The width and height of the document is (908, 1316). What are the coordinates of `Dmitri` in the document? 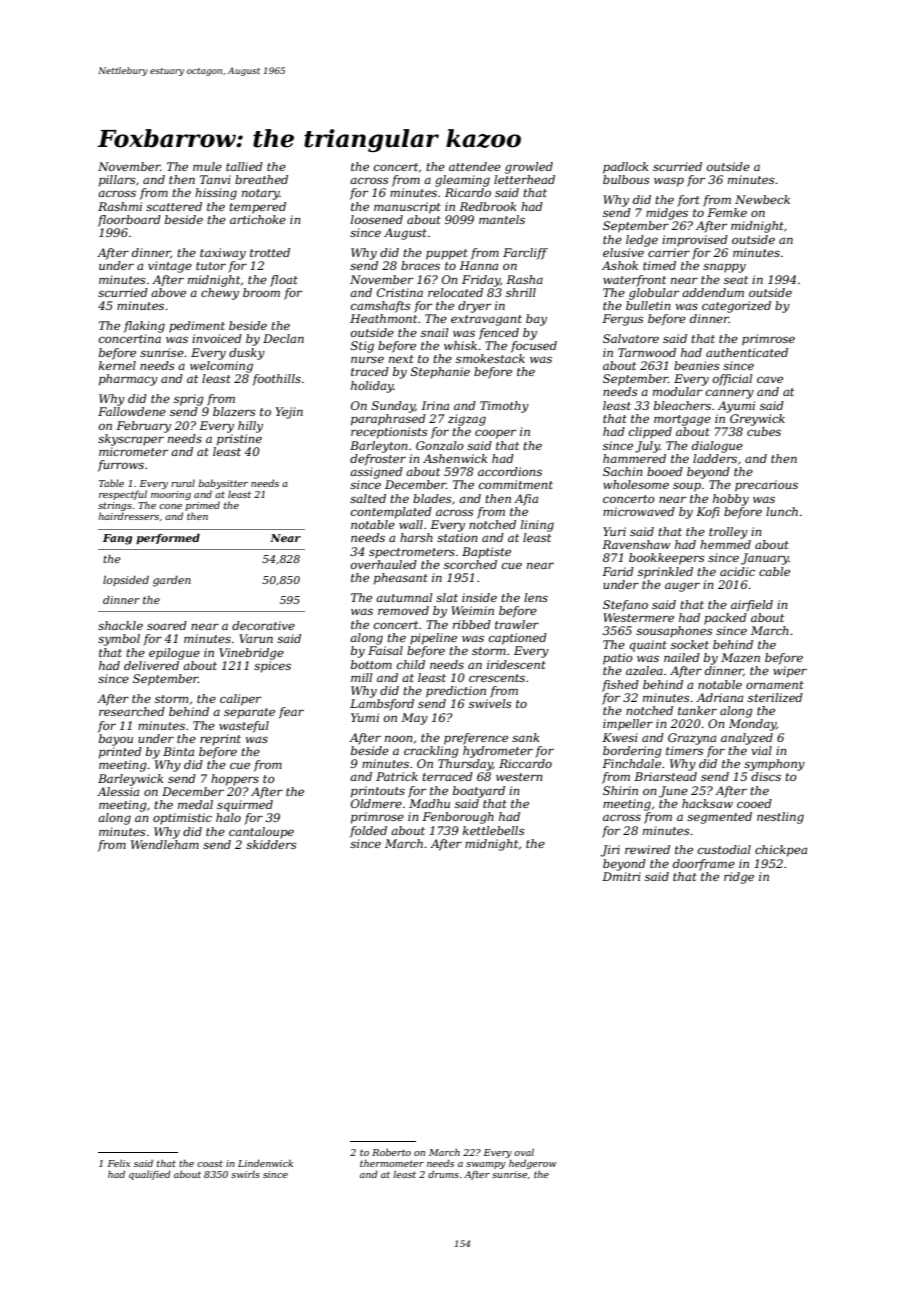 It's located at (621, 876).
